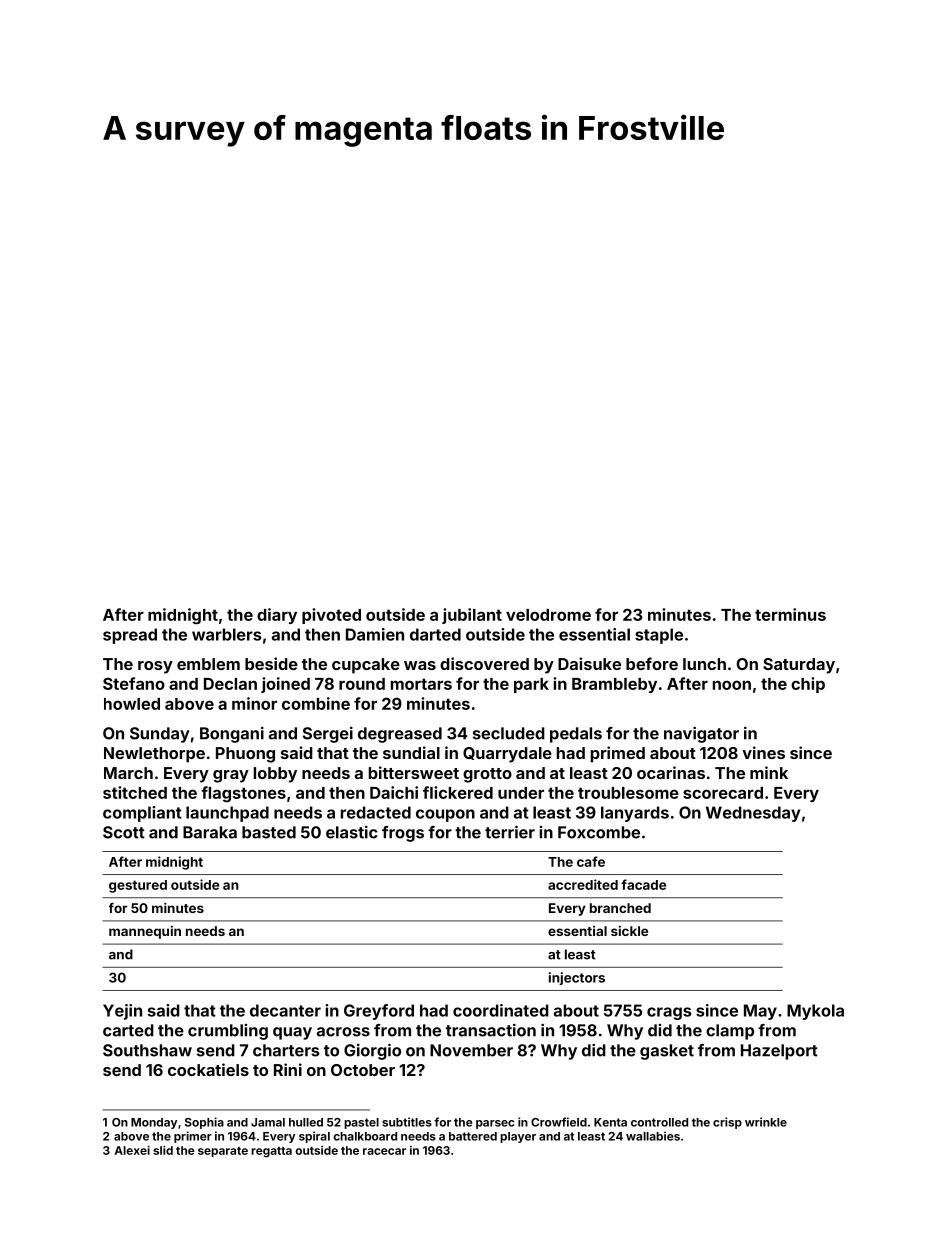 The image size is (952, 1233). I want to click on Scott, so click(124, 832).
